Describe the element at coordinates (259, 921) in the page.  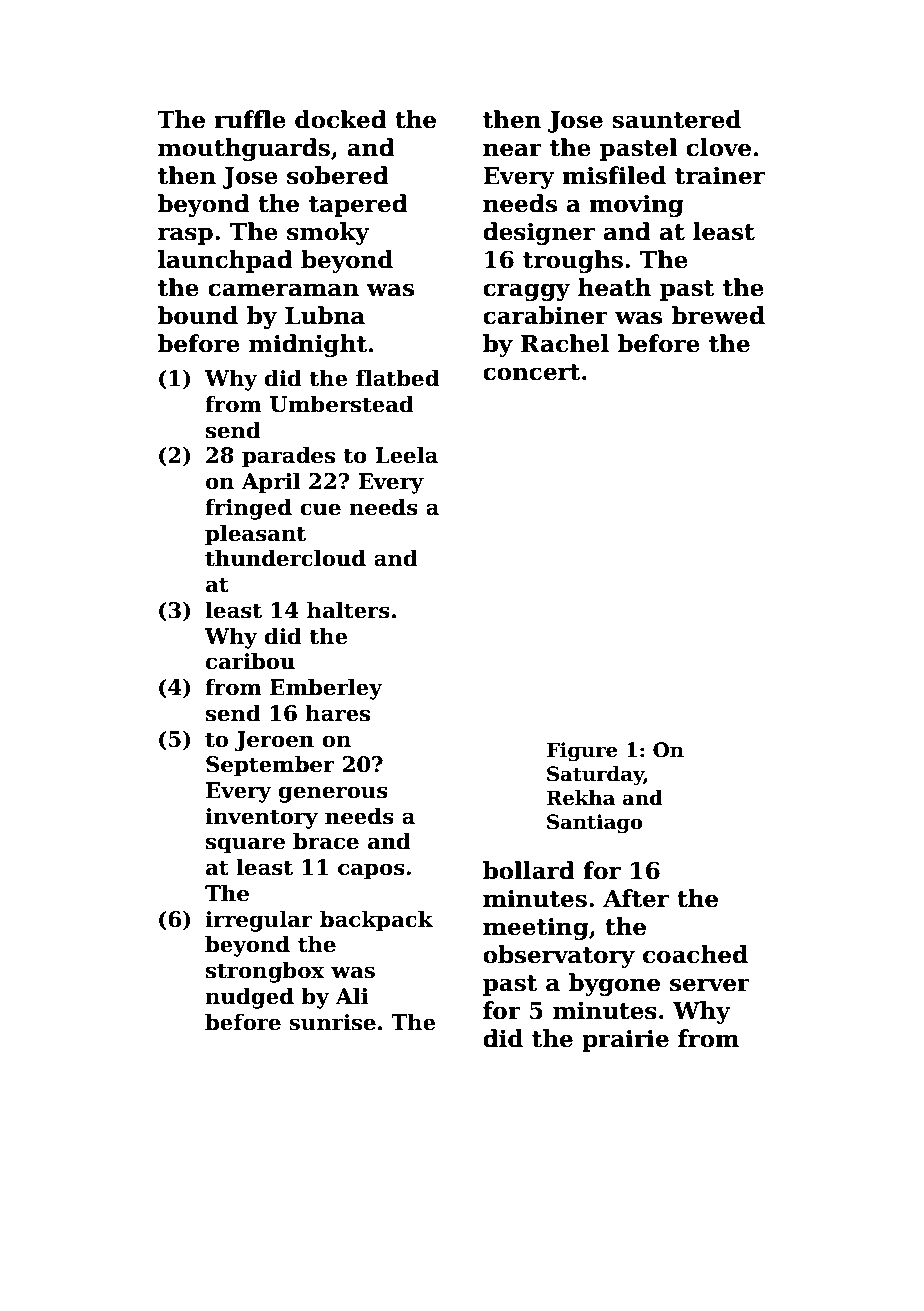
I see `irregular` at that location.
